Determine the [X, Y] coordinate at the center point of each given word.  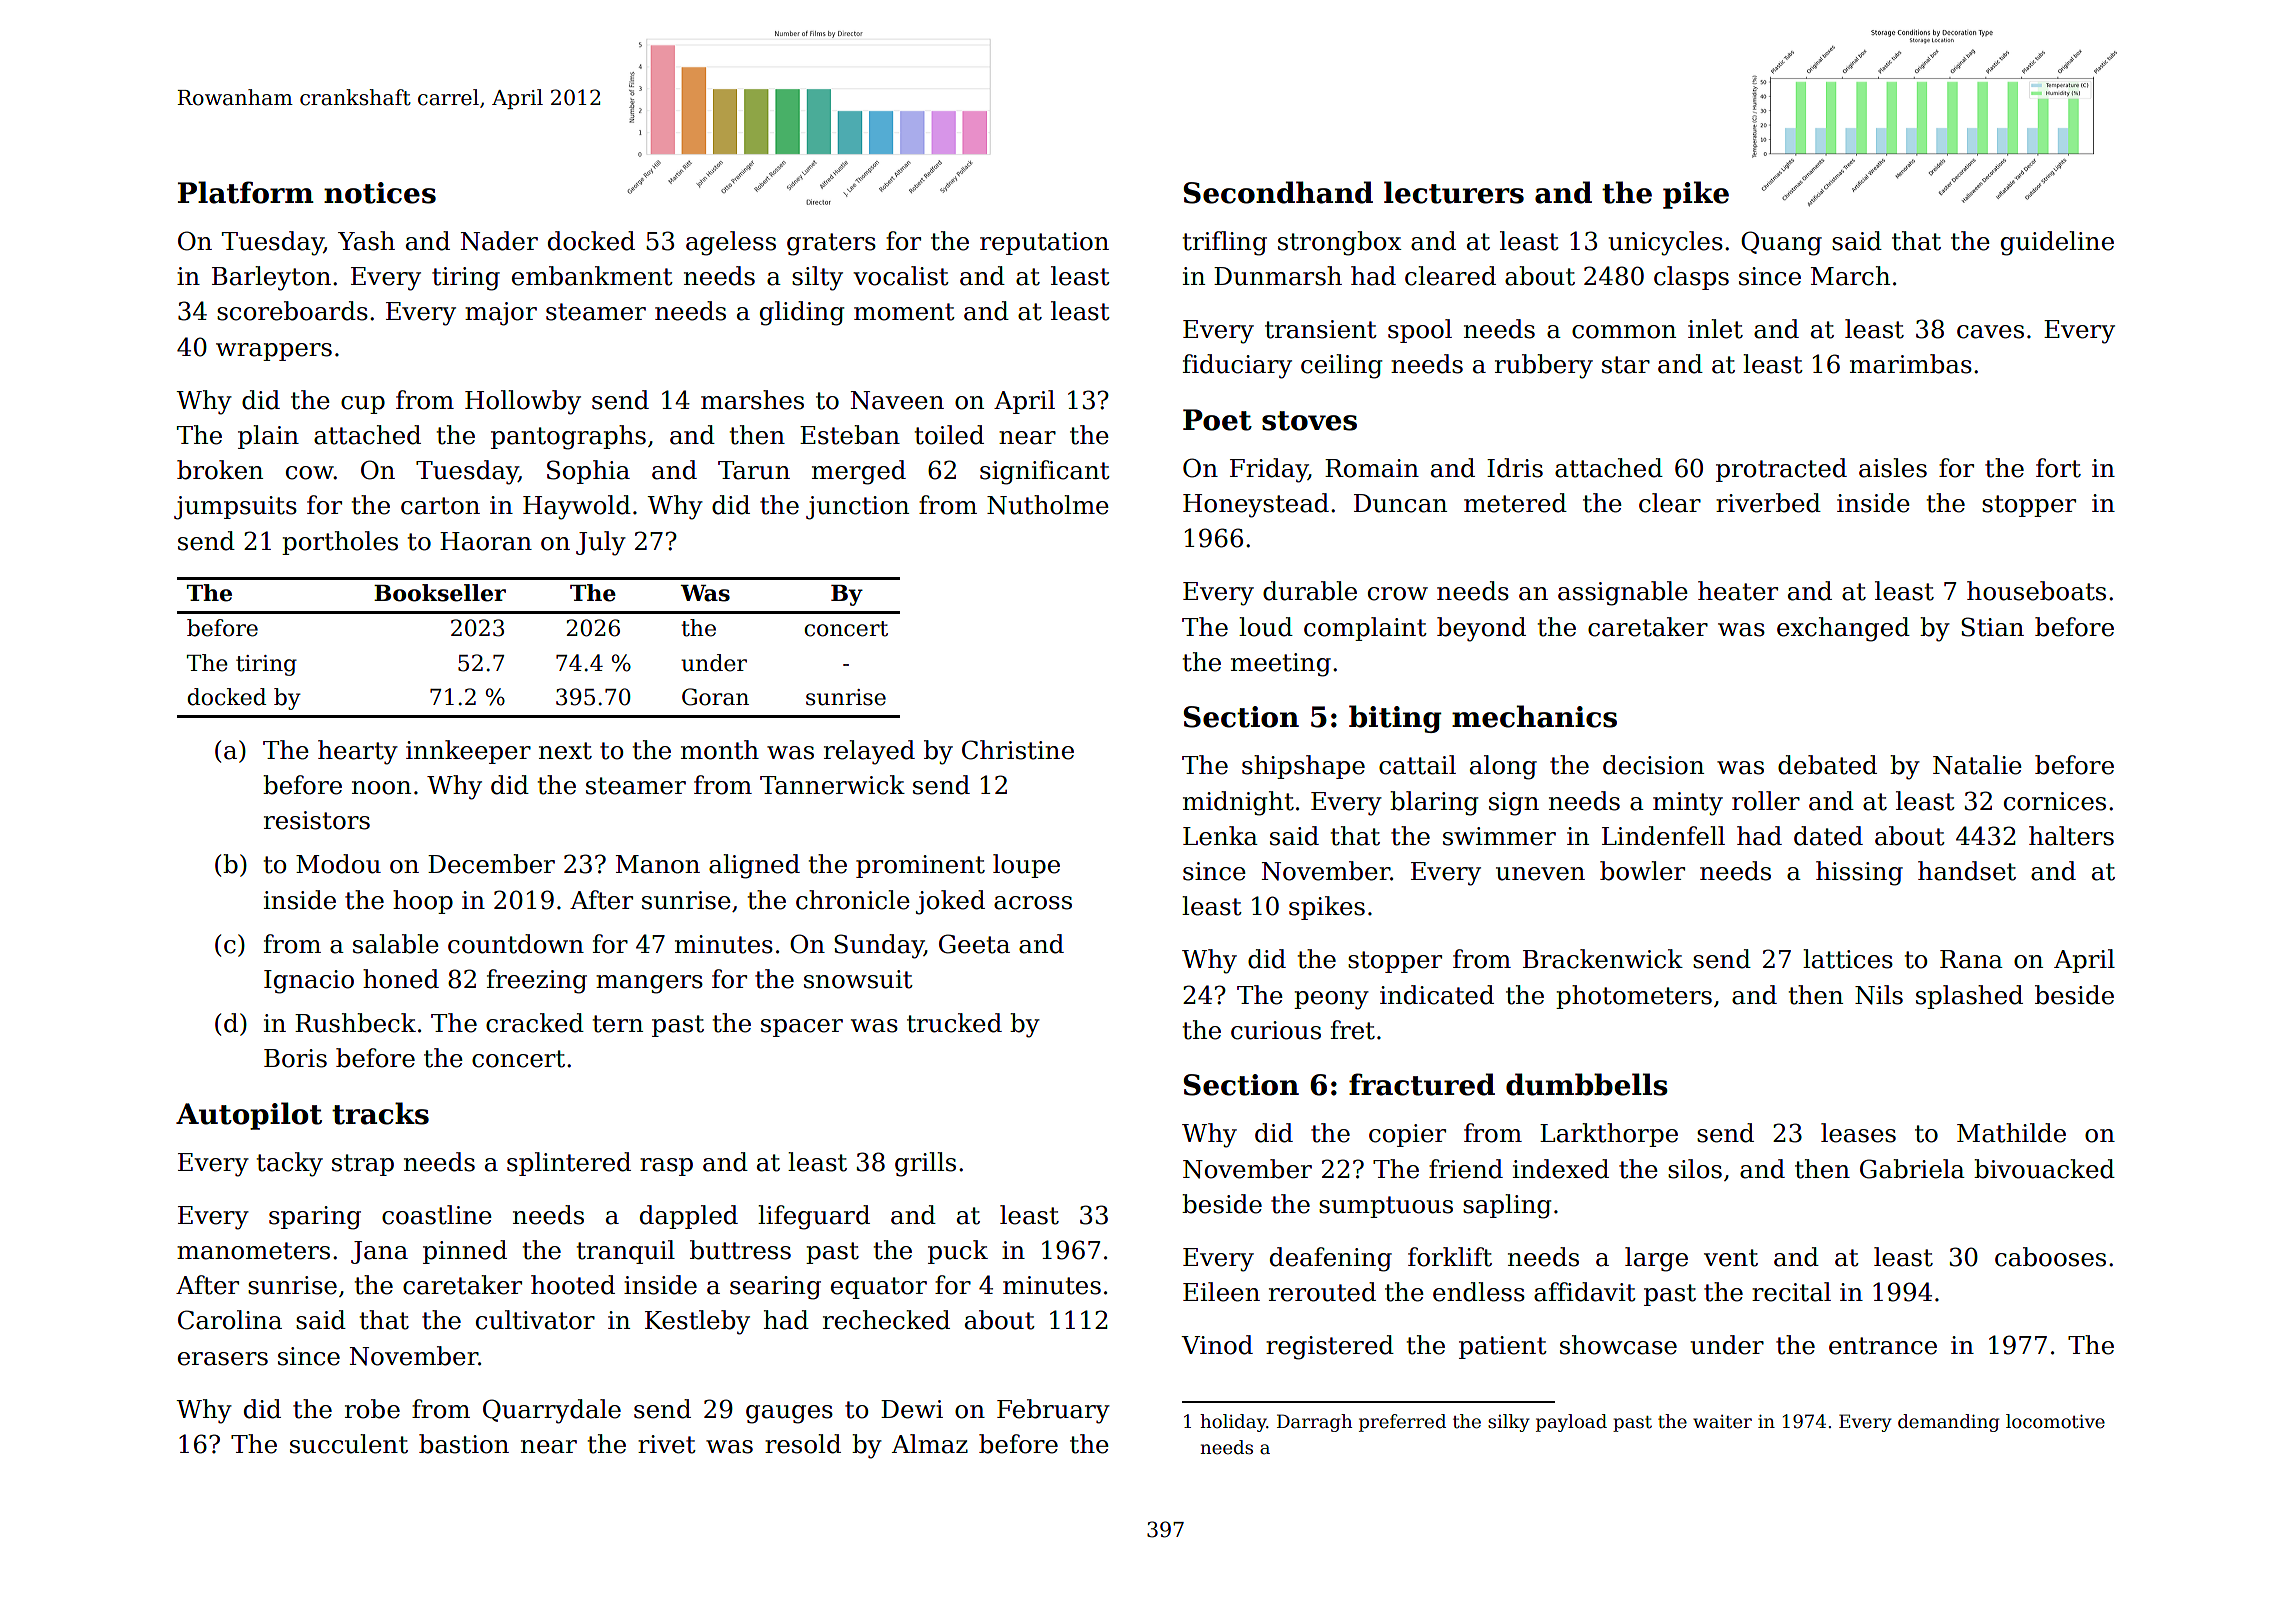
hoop [423, 902]
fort [2058, 468]
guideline [2057, 243]
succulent [349, 1444]
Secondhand [1278, 192]
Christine [1018, 750]
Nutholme [1048, 505]
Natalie [1977, 765]
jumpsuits [235, 508]
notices [380, 193]
